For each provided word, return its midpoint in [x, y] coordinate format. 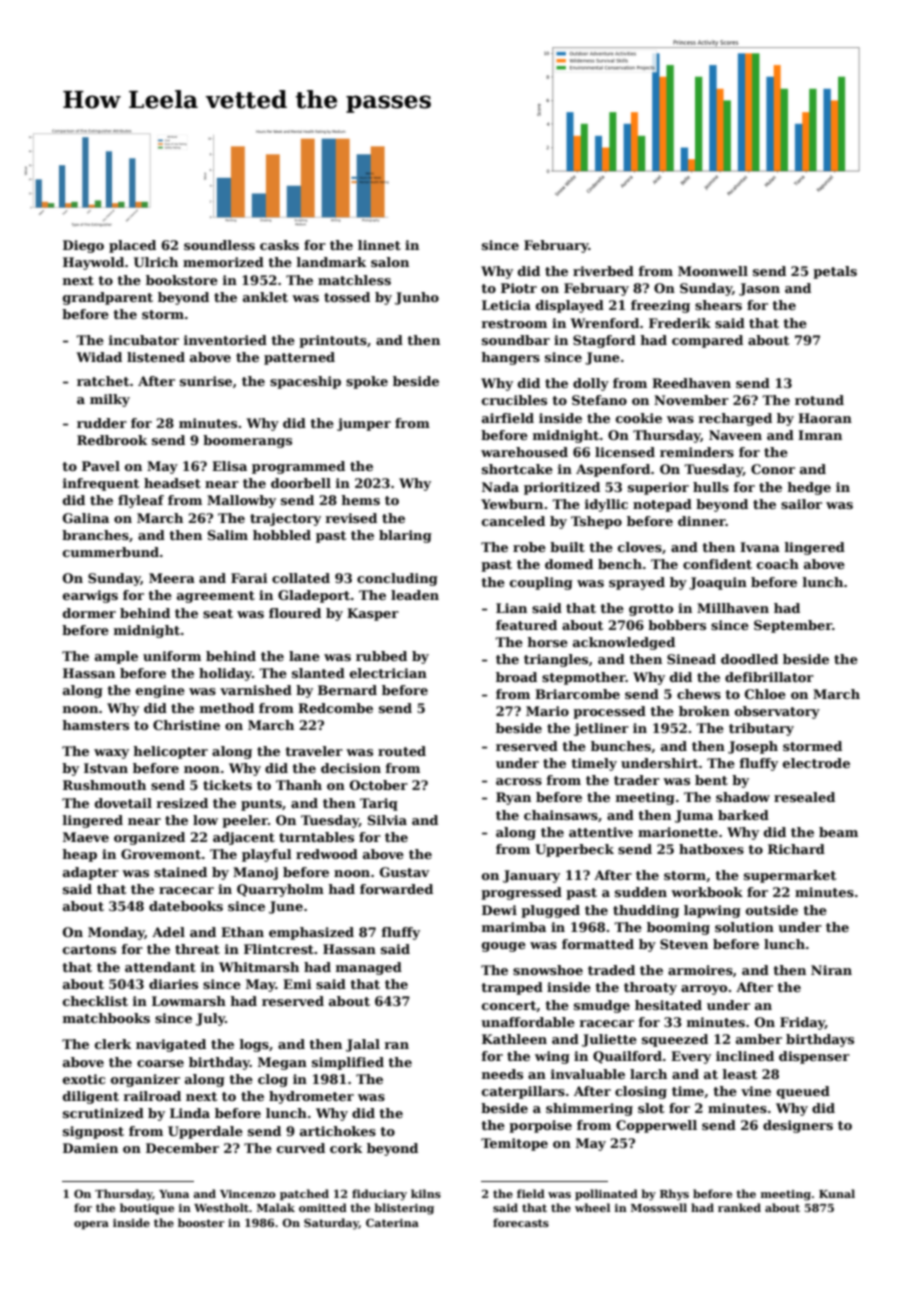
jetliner [601, 729]
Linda [190, 1113]
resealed [804, 797]
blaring [405, 536]
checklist [95, 1001]
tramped [512, 988]
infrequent [100, 484]
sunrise [206, 381]
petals [835, 272]
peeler [245, 821]
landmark [331, 262]
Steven [684, 944]
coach [778, 564]
